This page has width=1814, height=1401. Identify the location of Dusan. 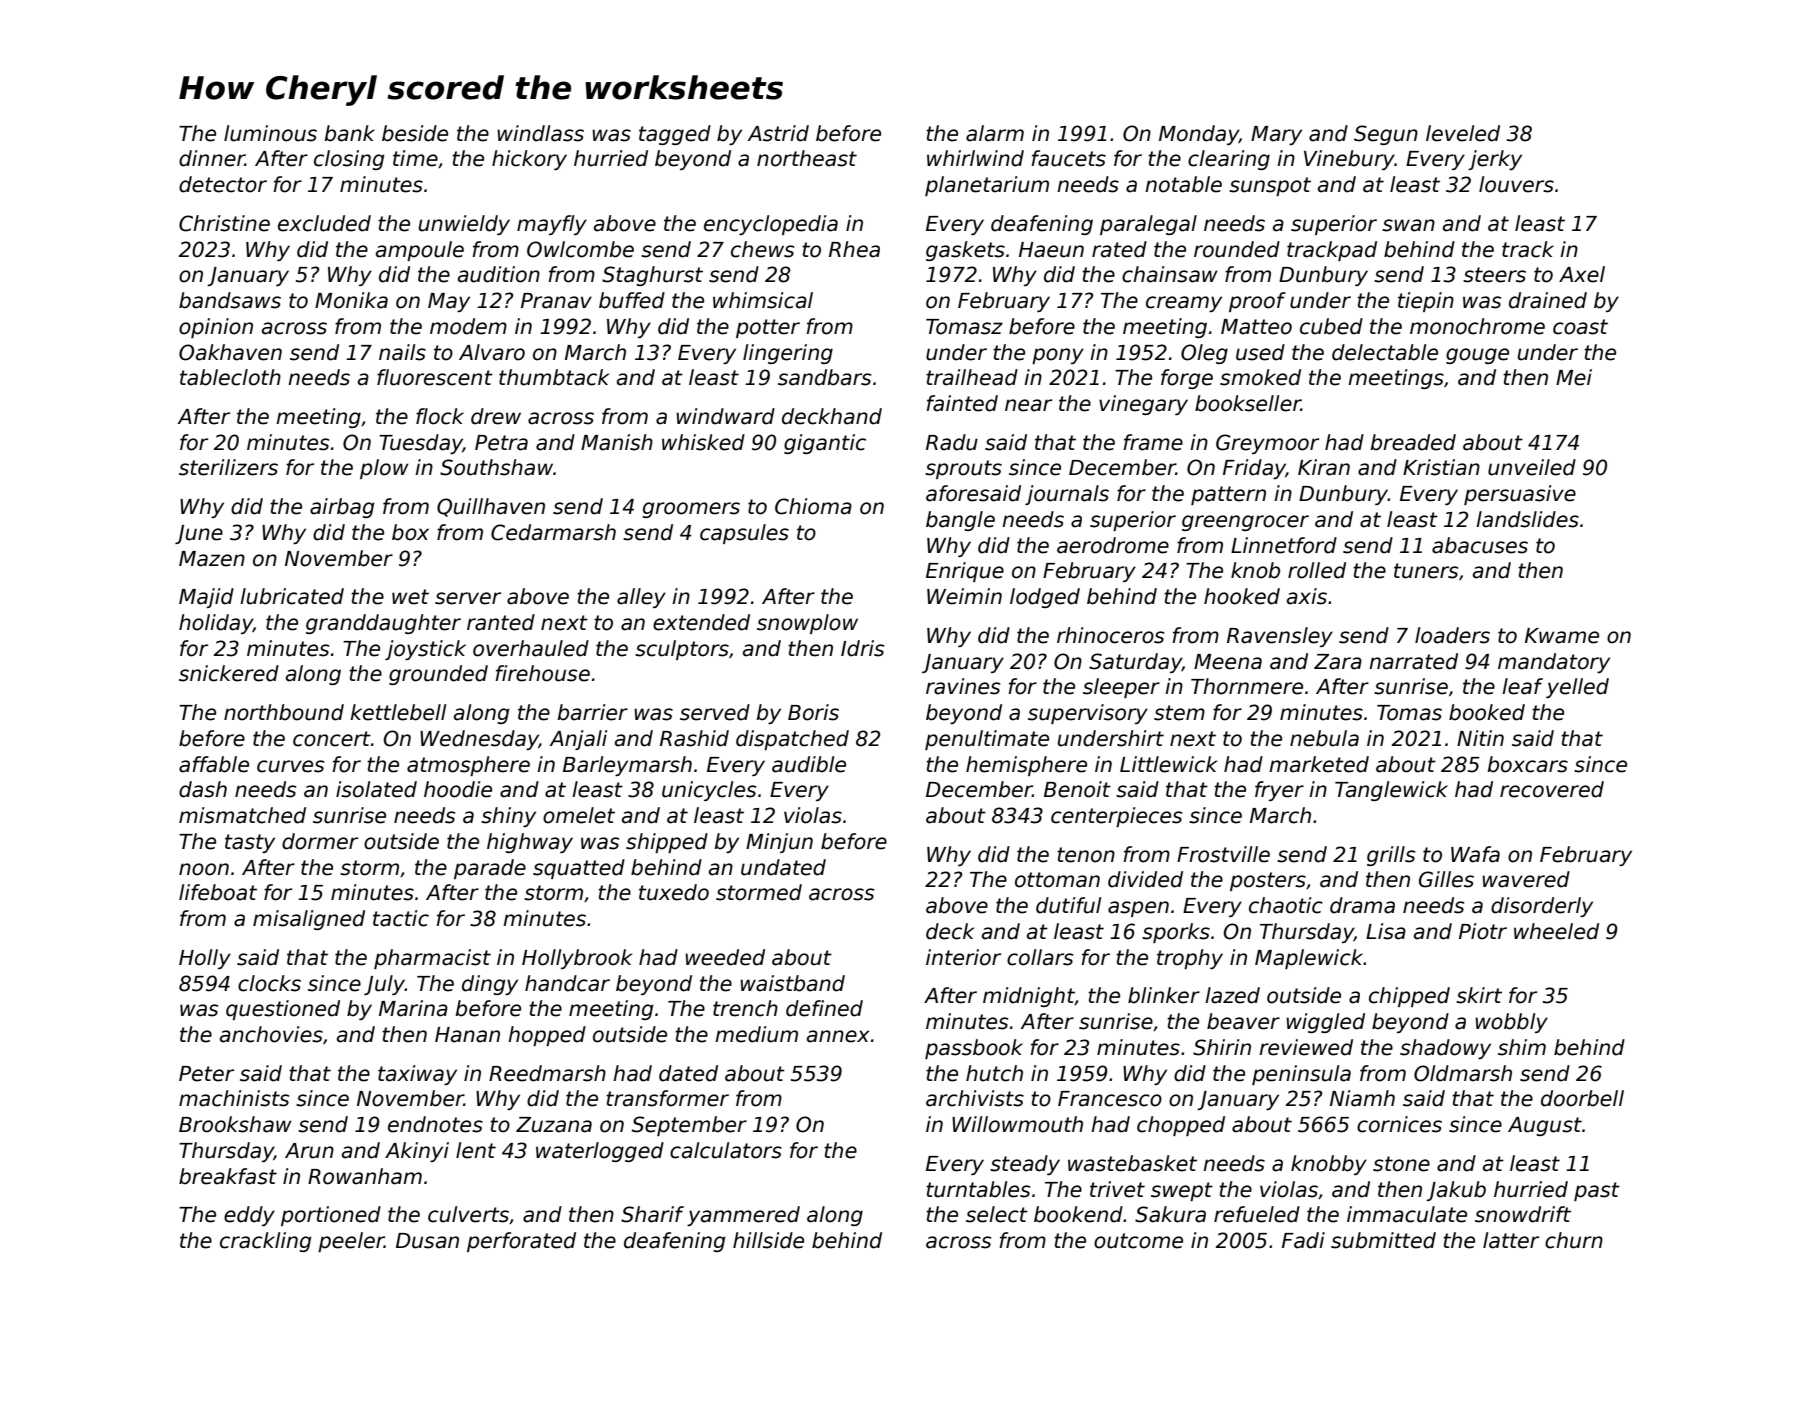
(427, 1241).
